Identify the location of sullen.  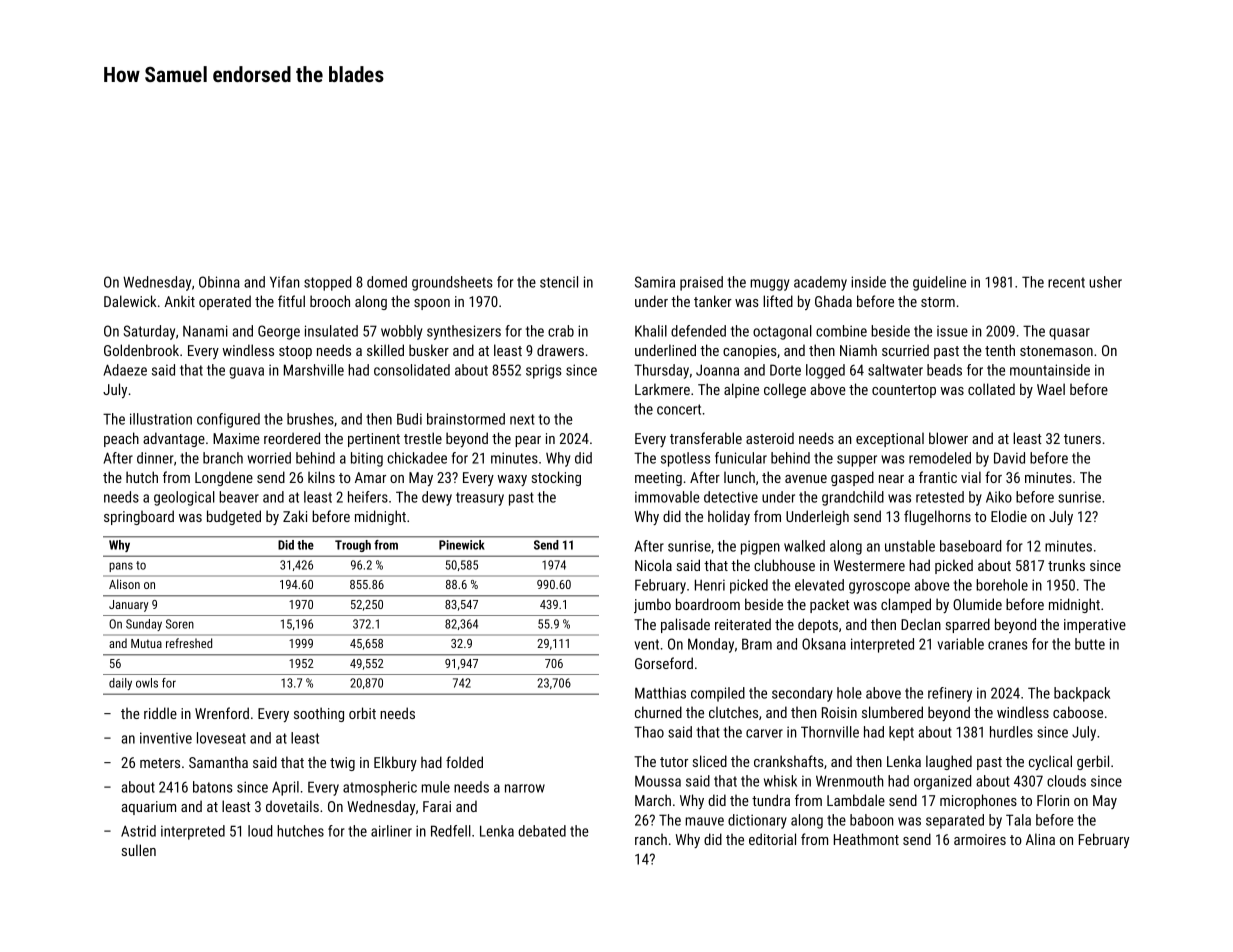
(139, 850).
